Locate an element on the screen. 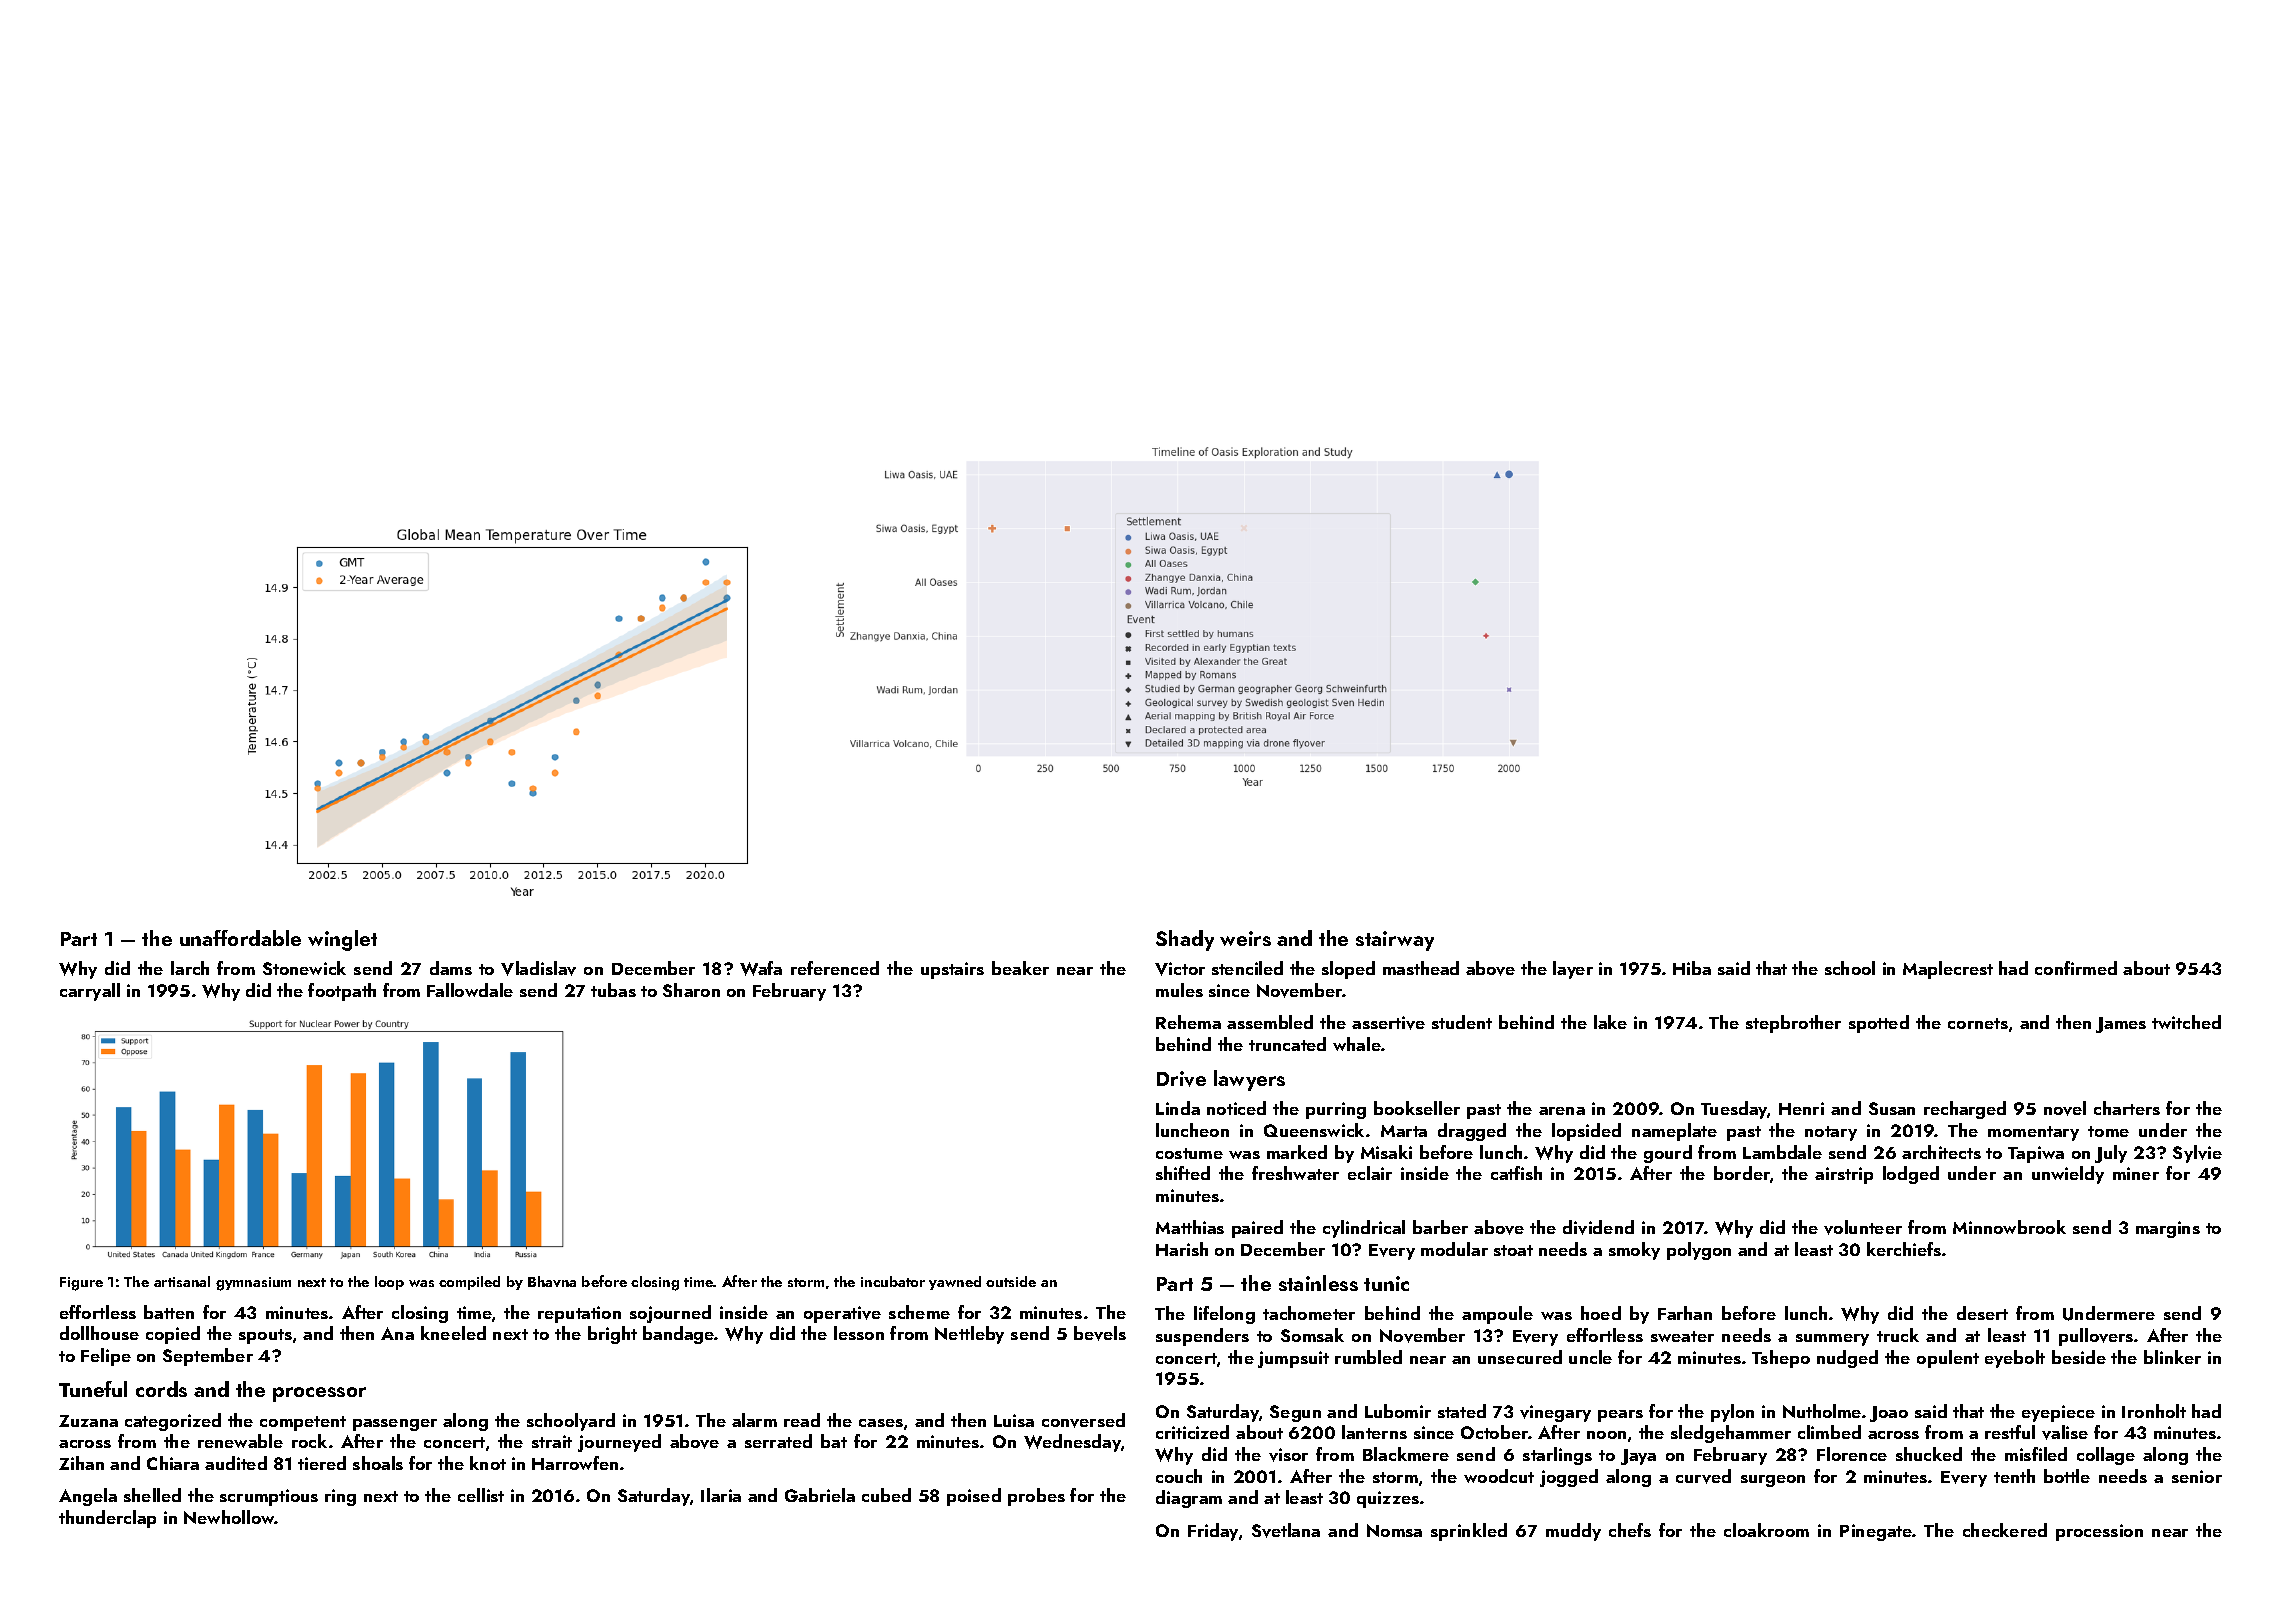 This screenshot has width=2282, height=1614. probes is located at coordinates (1036, 1497).
